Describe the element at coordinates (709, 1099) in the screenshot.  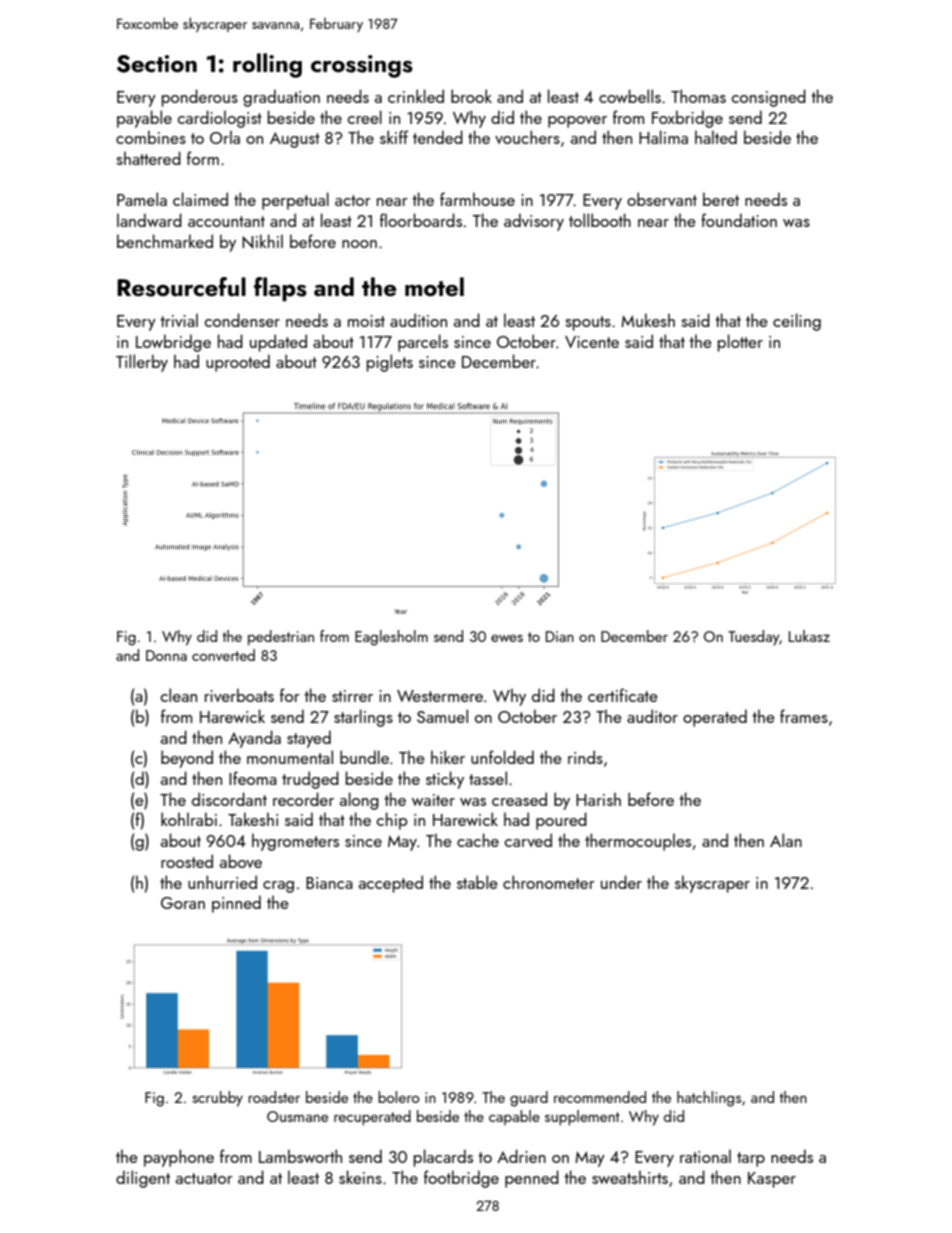
I see `hatchlings` at that location.
